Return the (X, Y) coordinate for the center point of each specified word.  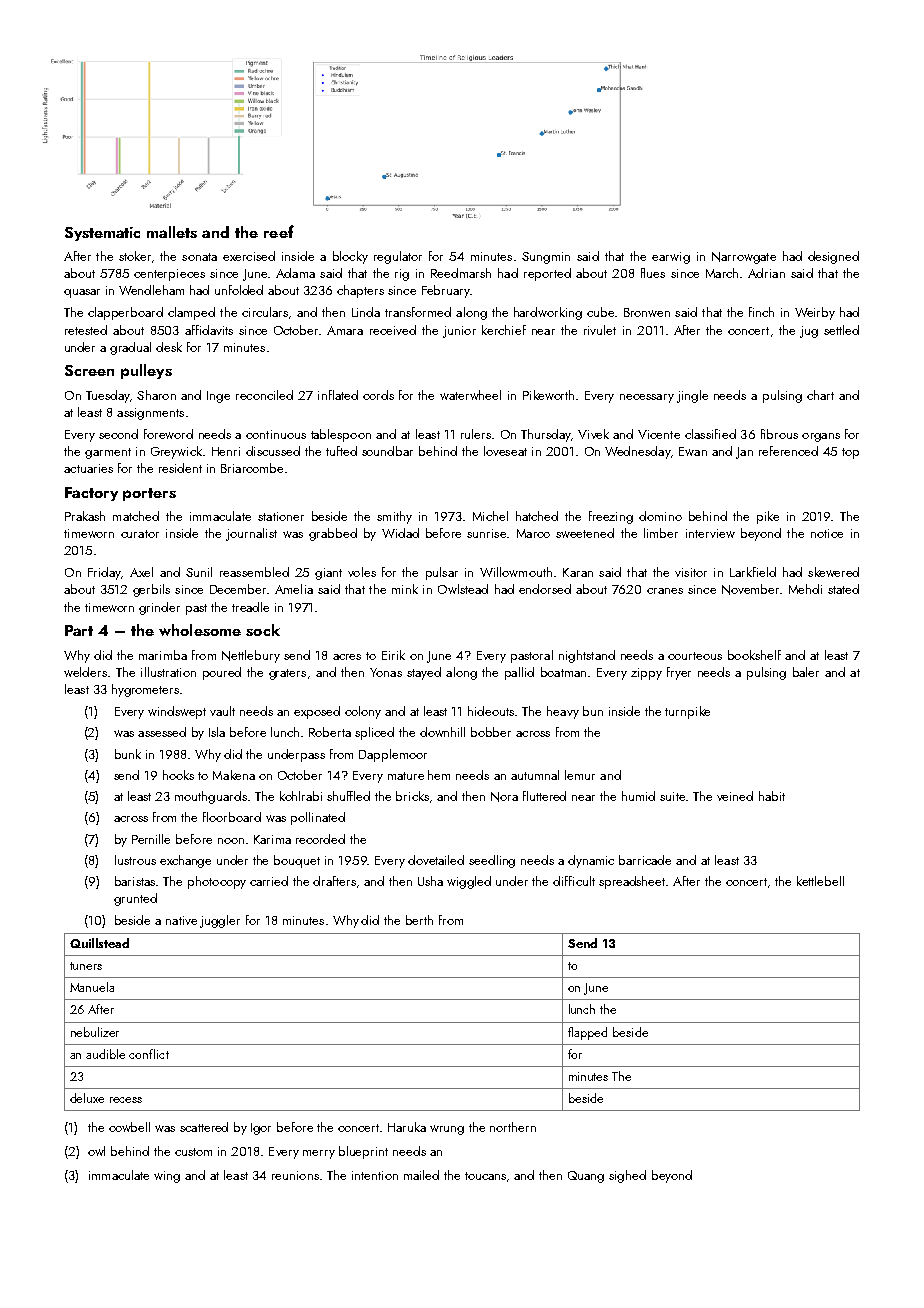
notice (827, 533)
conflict (149, 1054)
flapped (587, 1033)
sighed (627, 1176)
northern (513, 1127)
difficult (574, 881)
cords (378, 395)
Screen (89, 370)
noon (231, 841)
